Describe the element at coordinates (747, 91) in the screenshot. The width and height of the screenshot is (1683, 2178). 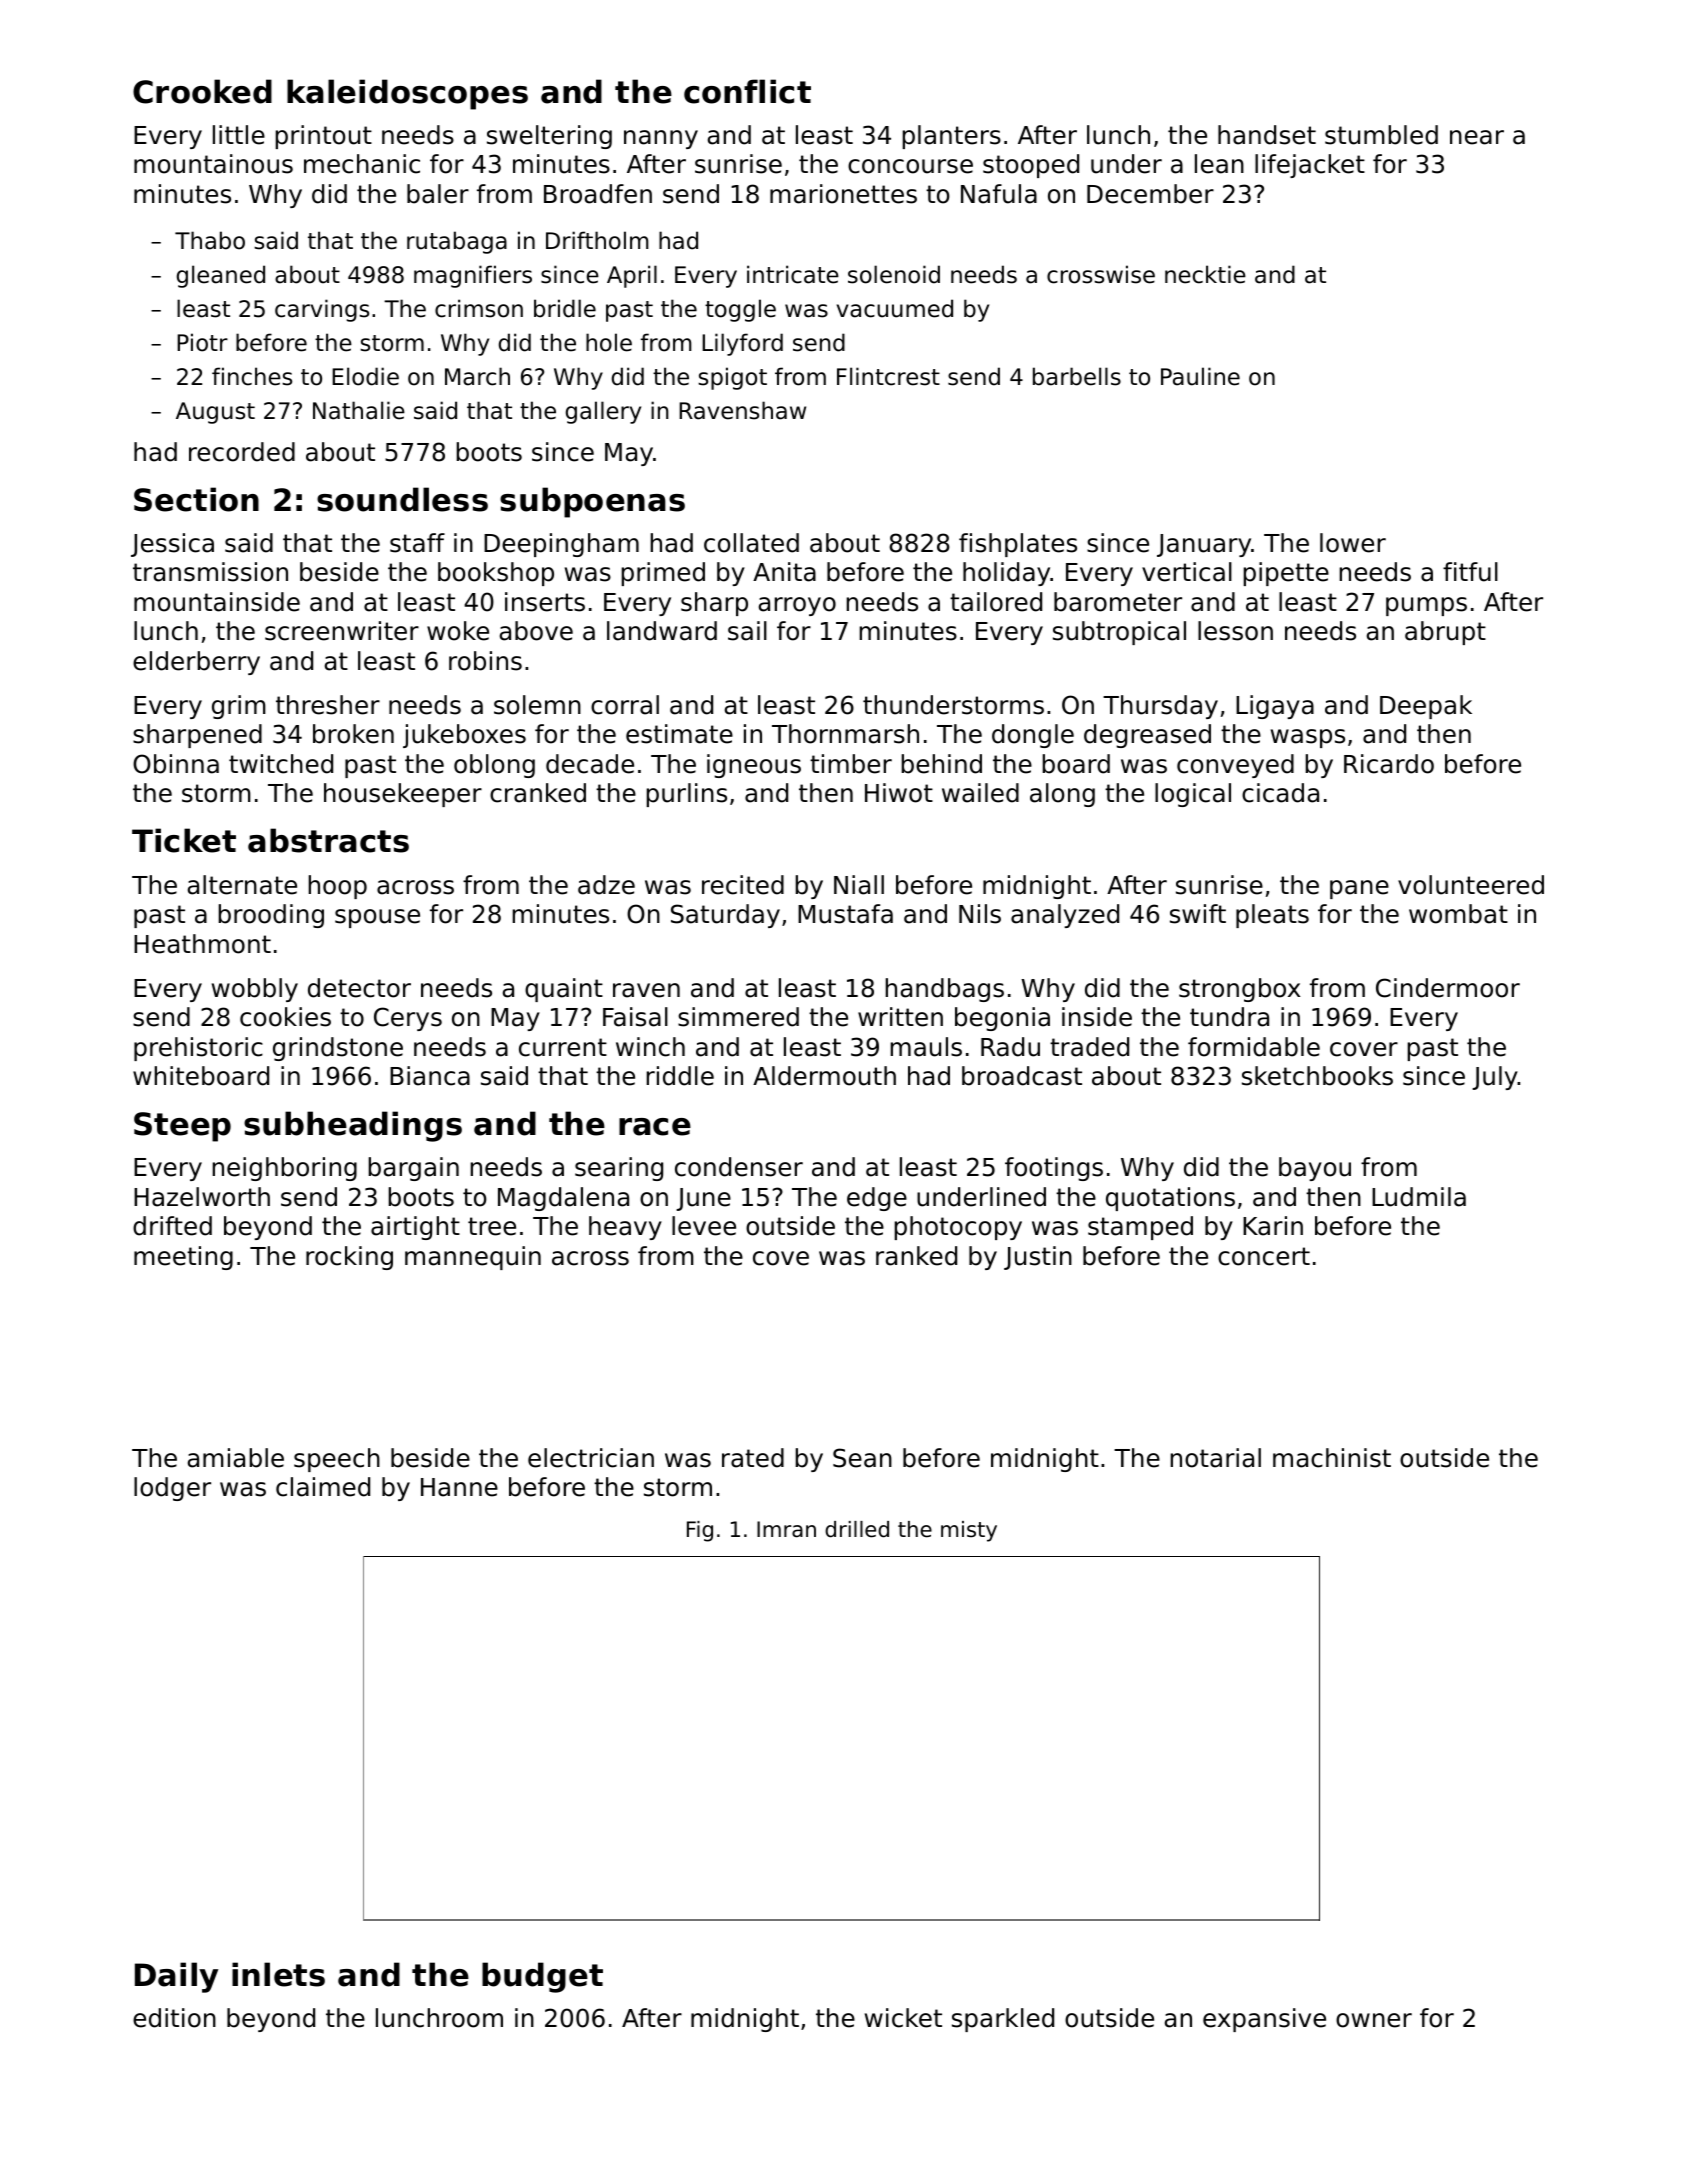
I see `conflict` at that location.
